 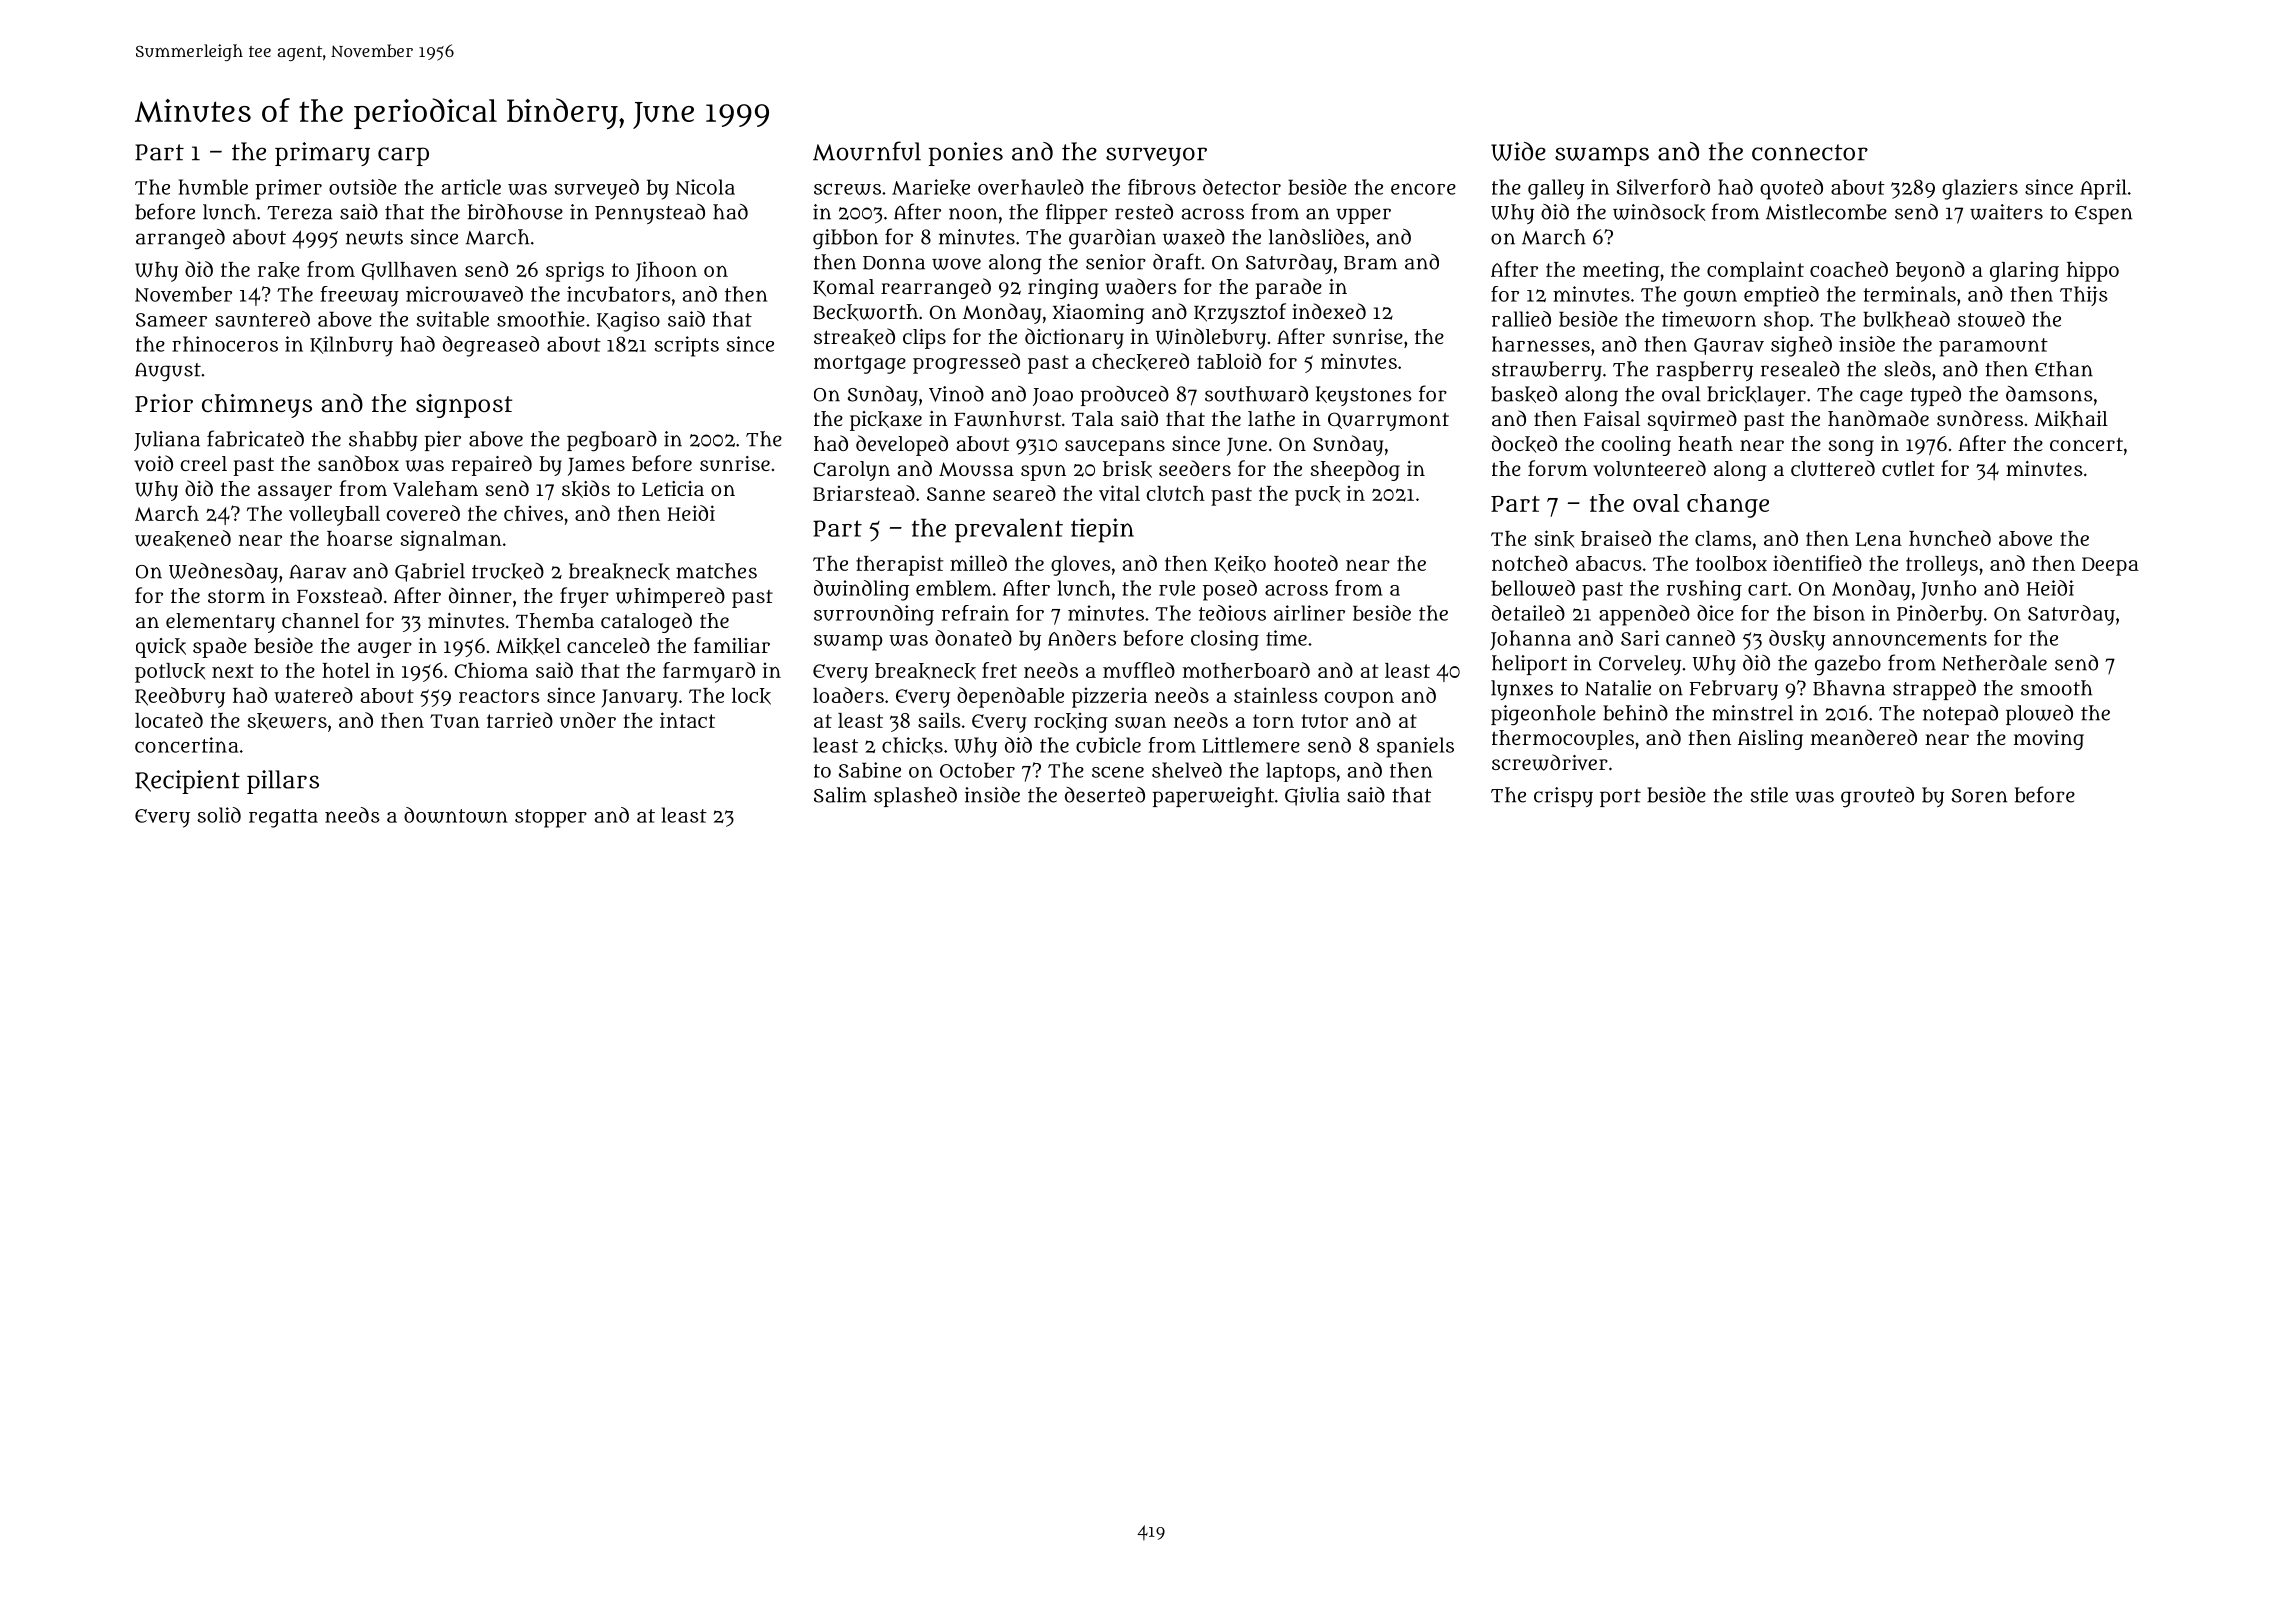 I want to click on surveyor, so click(x=1156, y=156).
